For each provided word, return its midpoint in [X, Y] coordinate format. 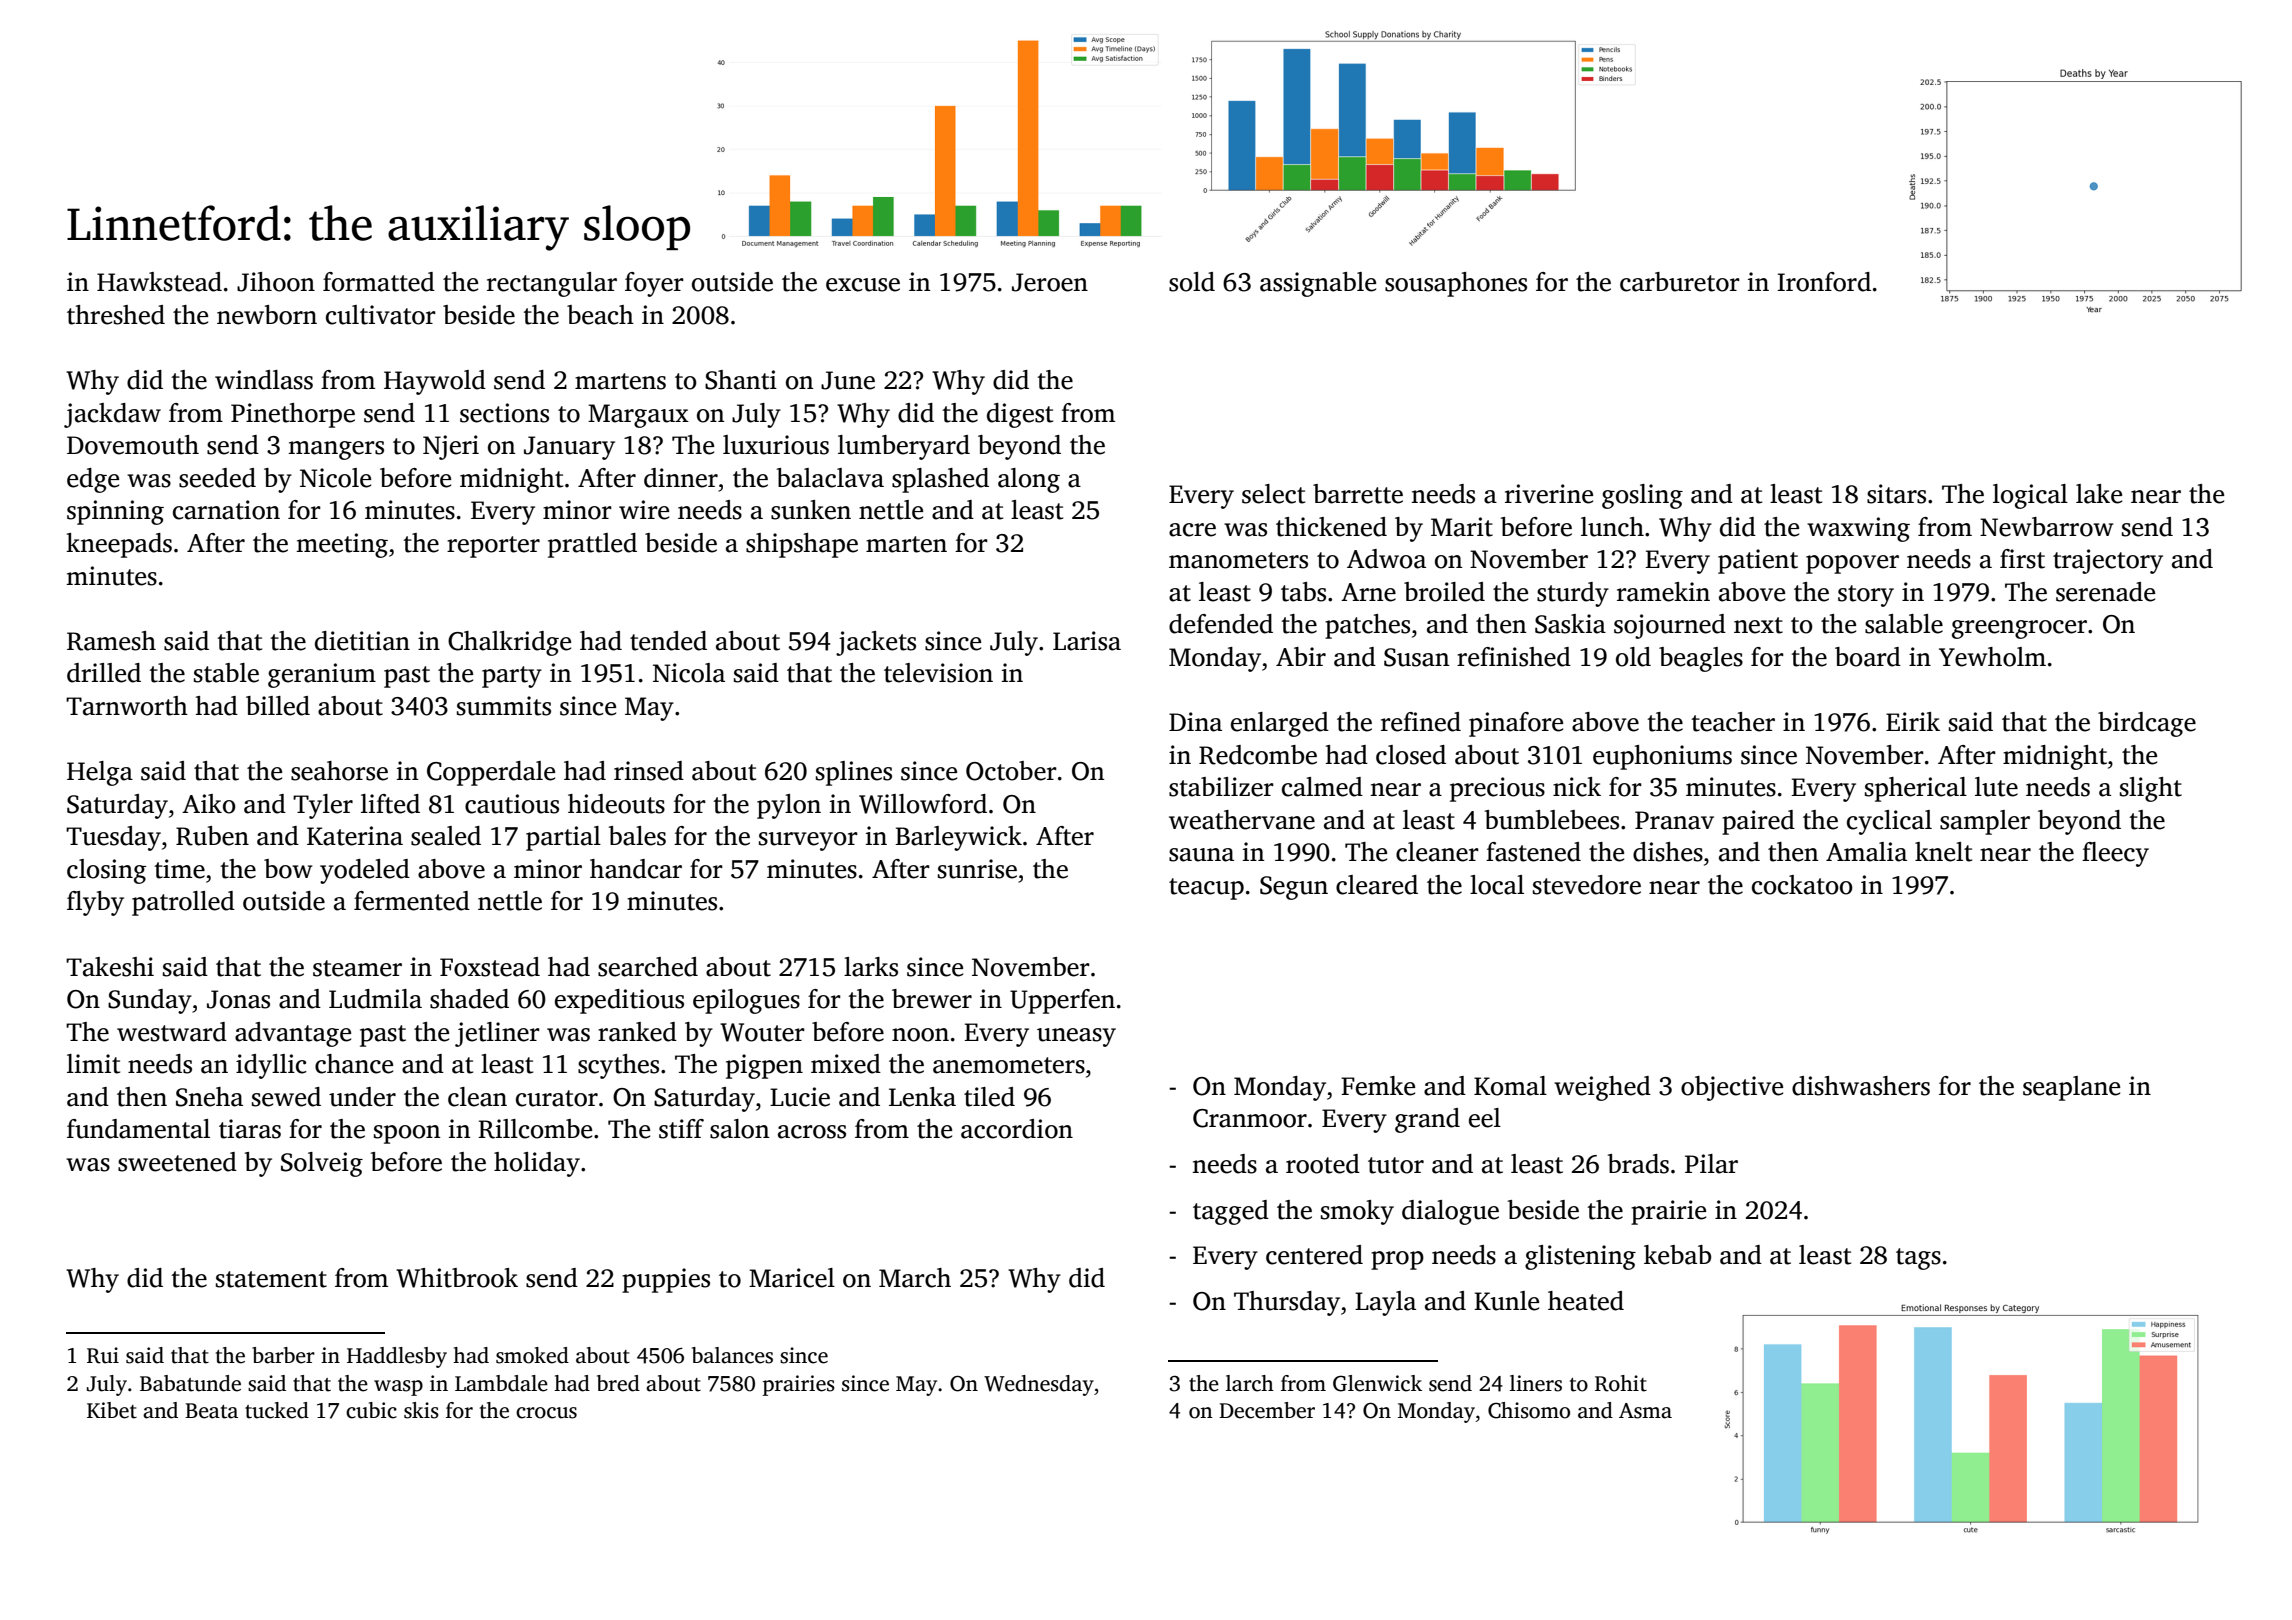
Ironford [1824, 282]
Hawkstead [159, 282]
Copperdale [491, 773]
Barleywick [958, 838]
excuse [863, 285]
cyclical [1889, 822]
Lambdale [501, 1383]
